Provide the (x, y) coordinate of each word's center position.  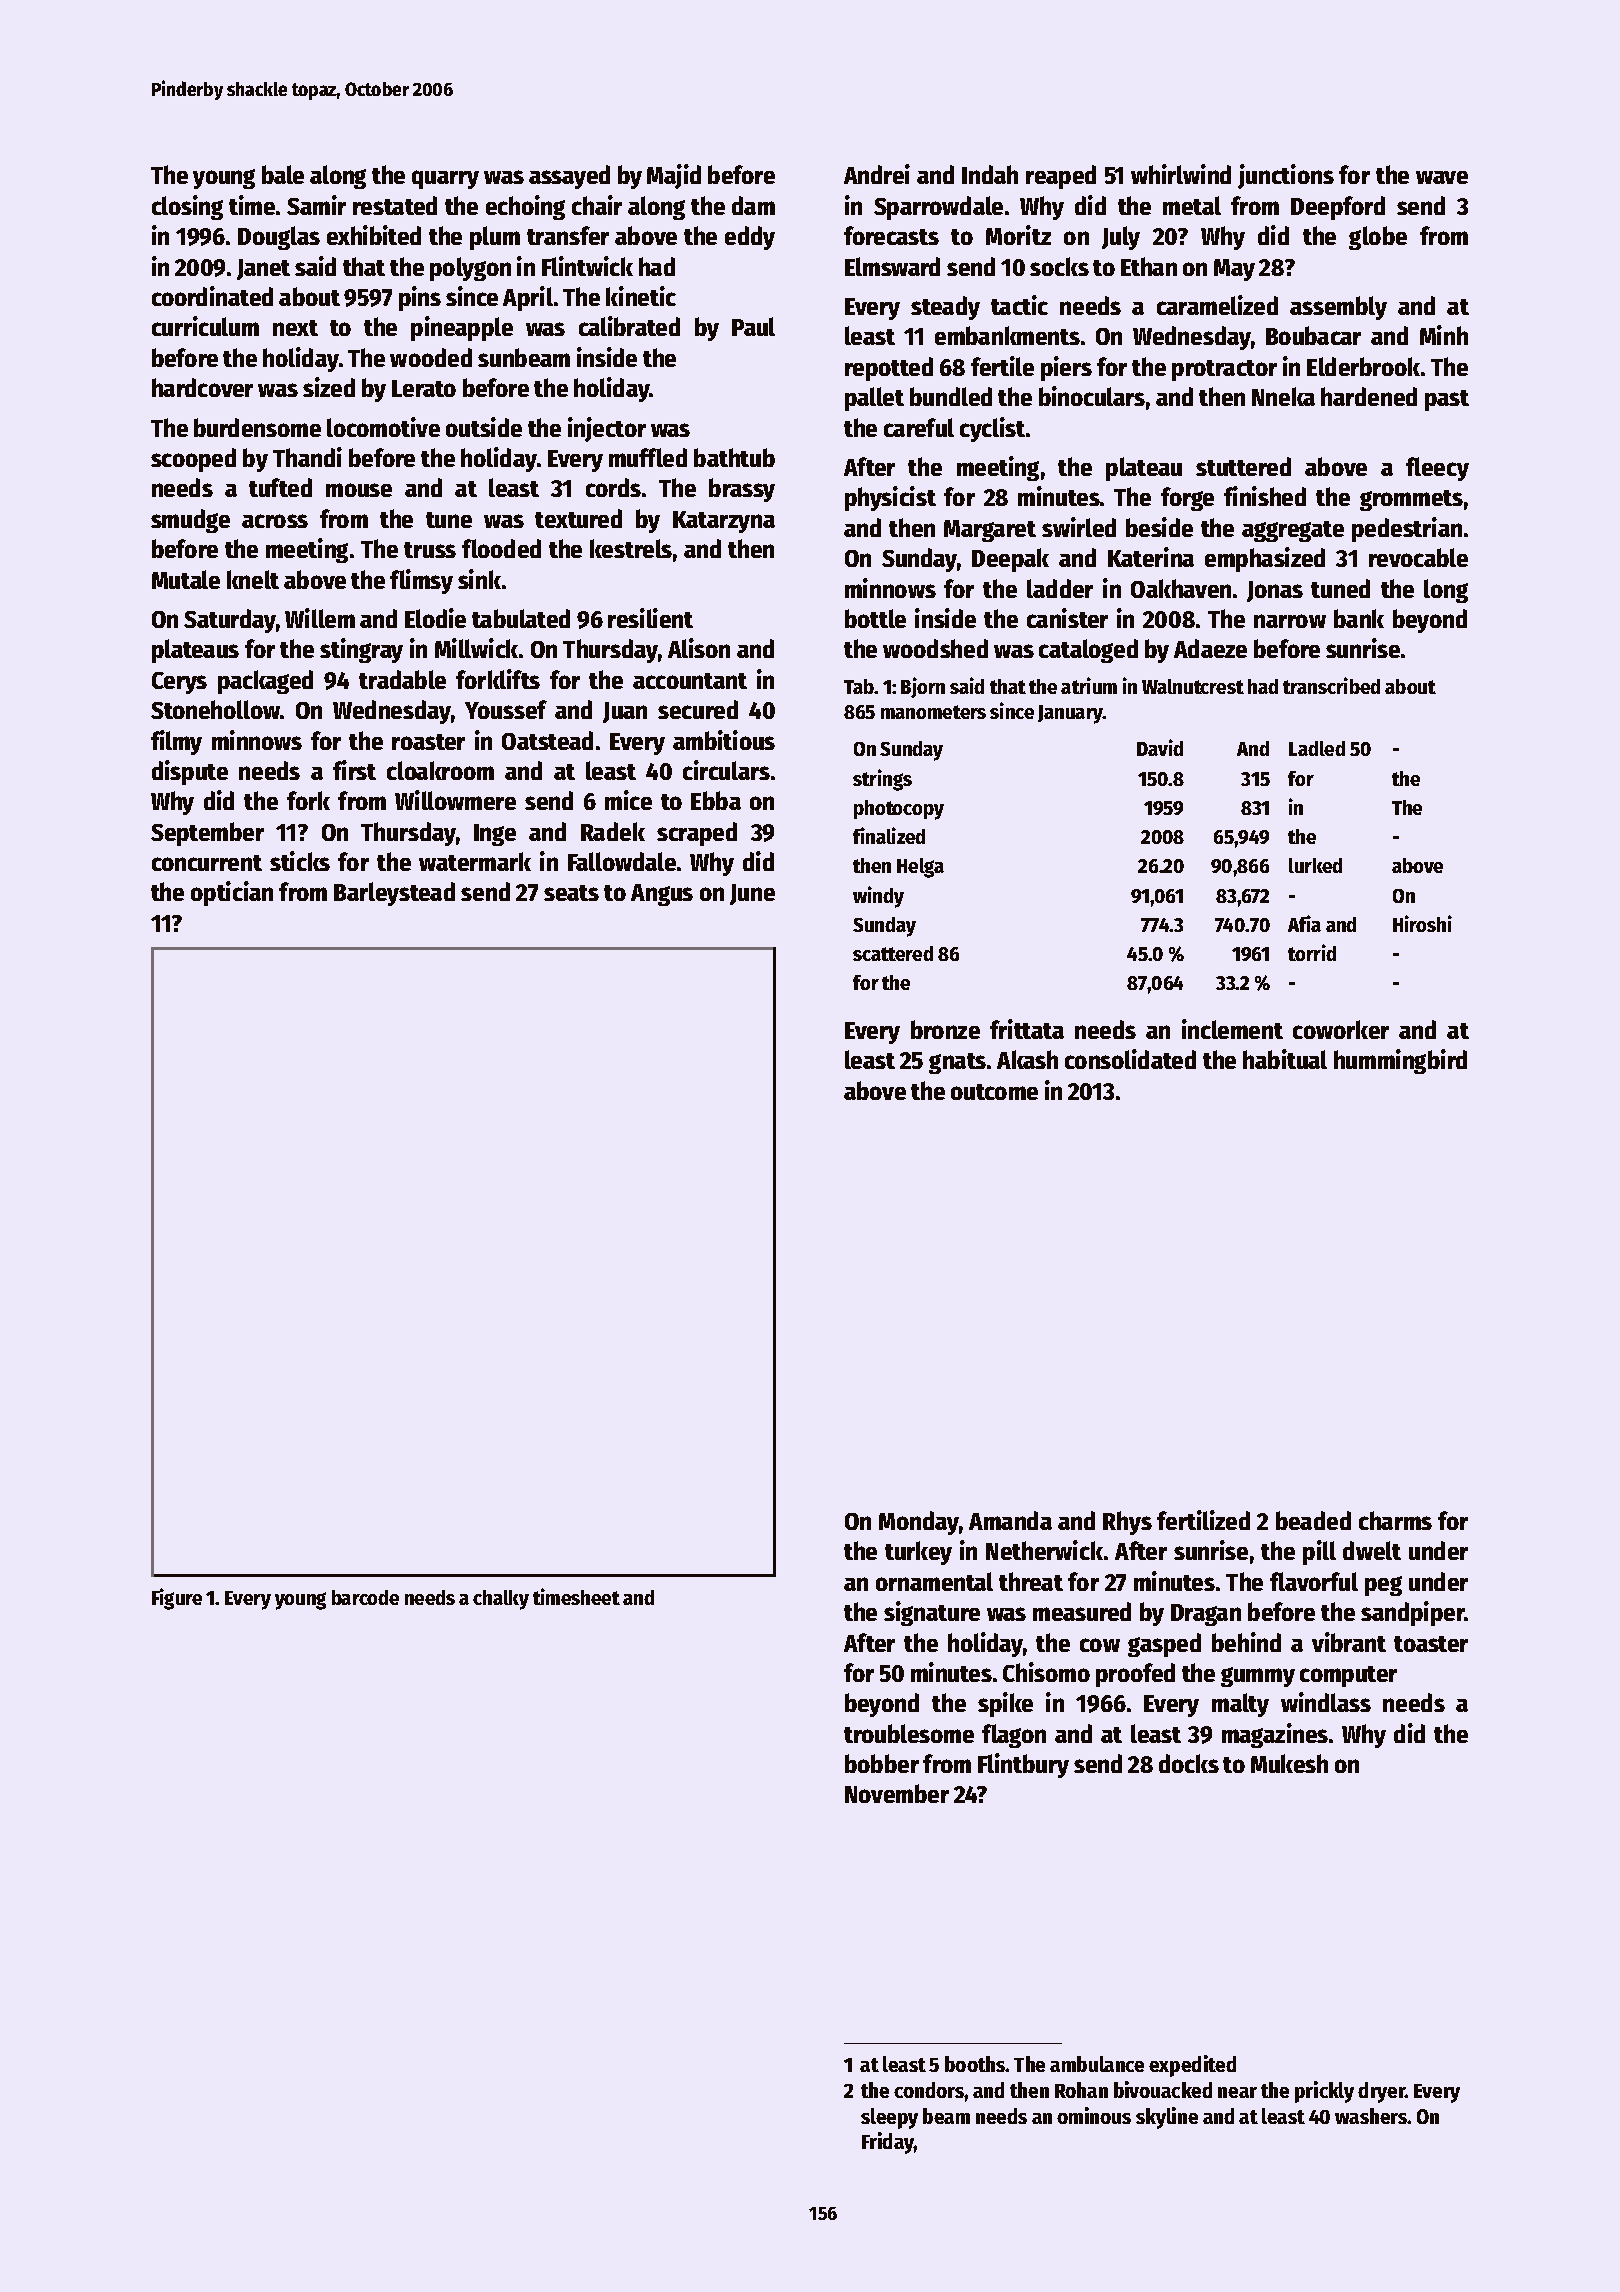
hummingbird (1400, 1061)
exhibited (374, 235)
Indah (990, 174)
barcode (365, 1597)
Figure (177, 1599)
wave (1442, 177)
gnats (957, 1063)
